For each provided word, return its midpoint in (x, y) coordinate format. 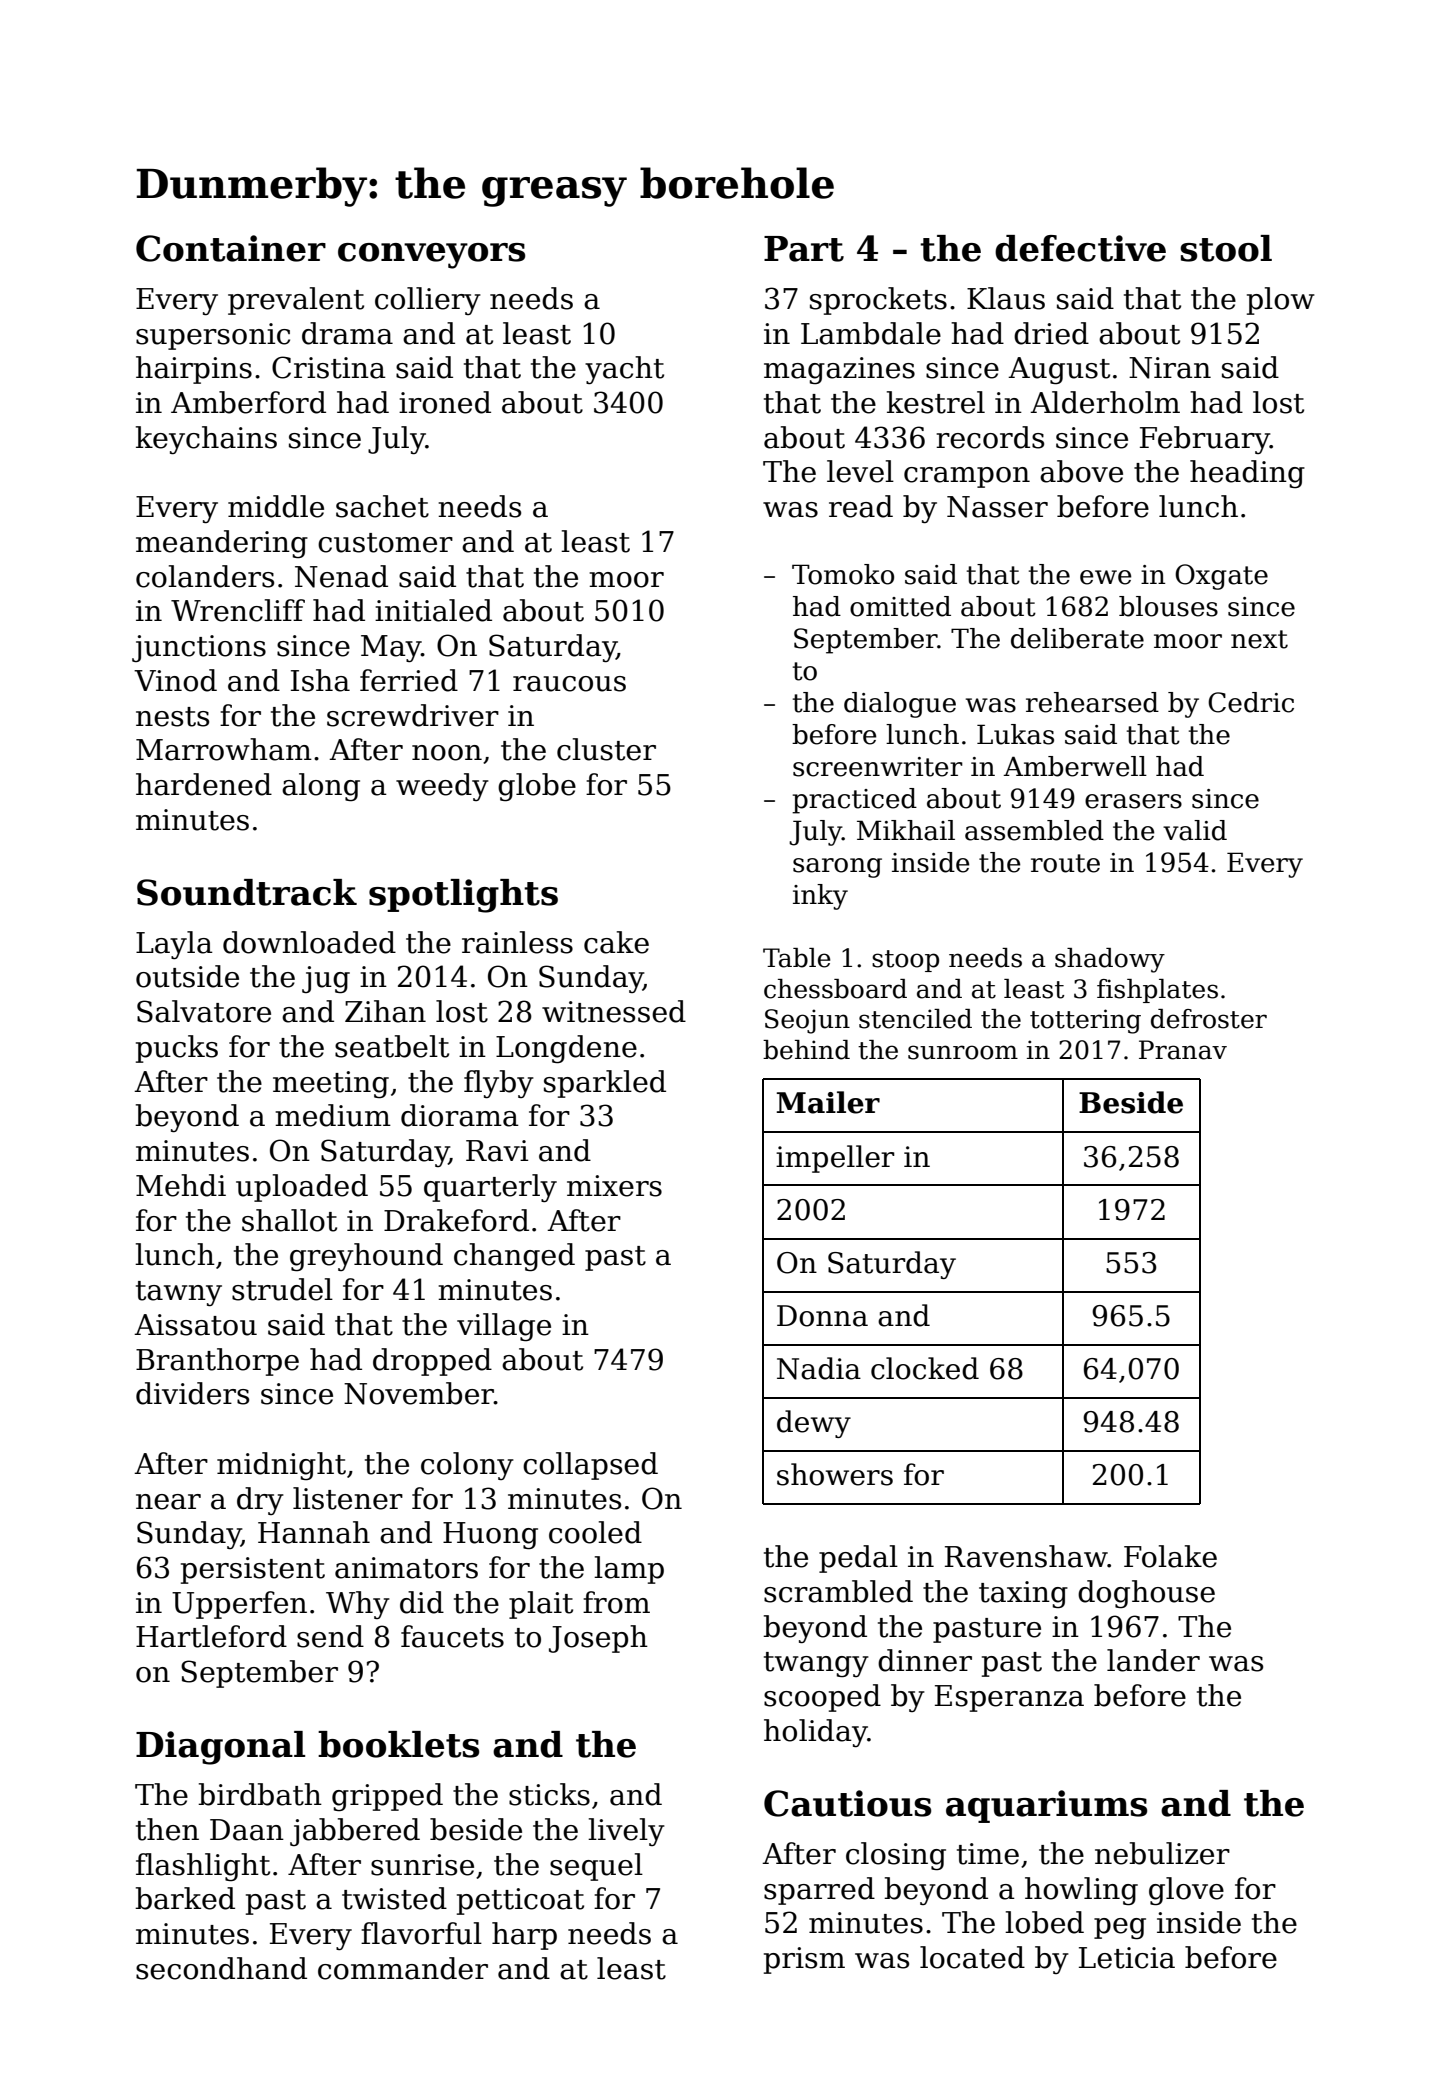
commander (403, 1968)
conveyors (431, 256)
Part (804, 249)
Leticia (1127, 1958)
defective (1080, 248)
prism (804, 1960)
